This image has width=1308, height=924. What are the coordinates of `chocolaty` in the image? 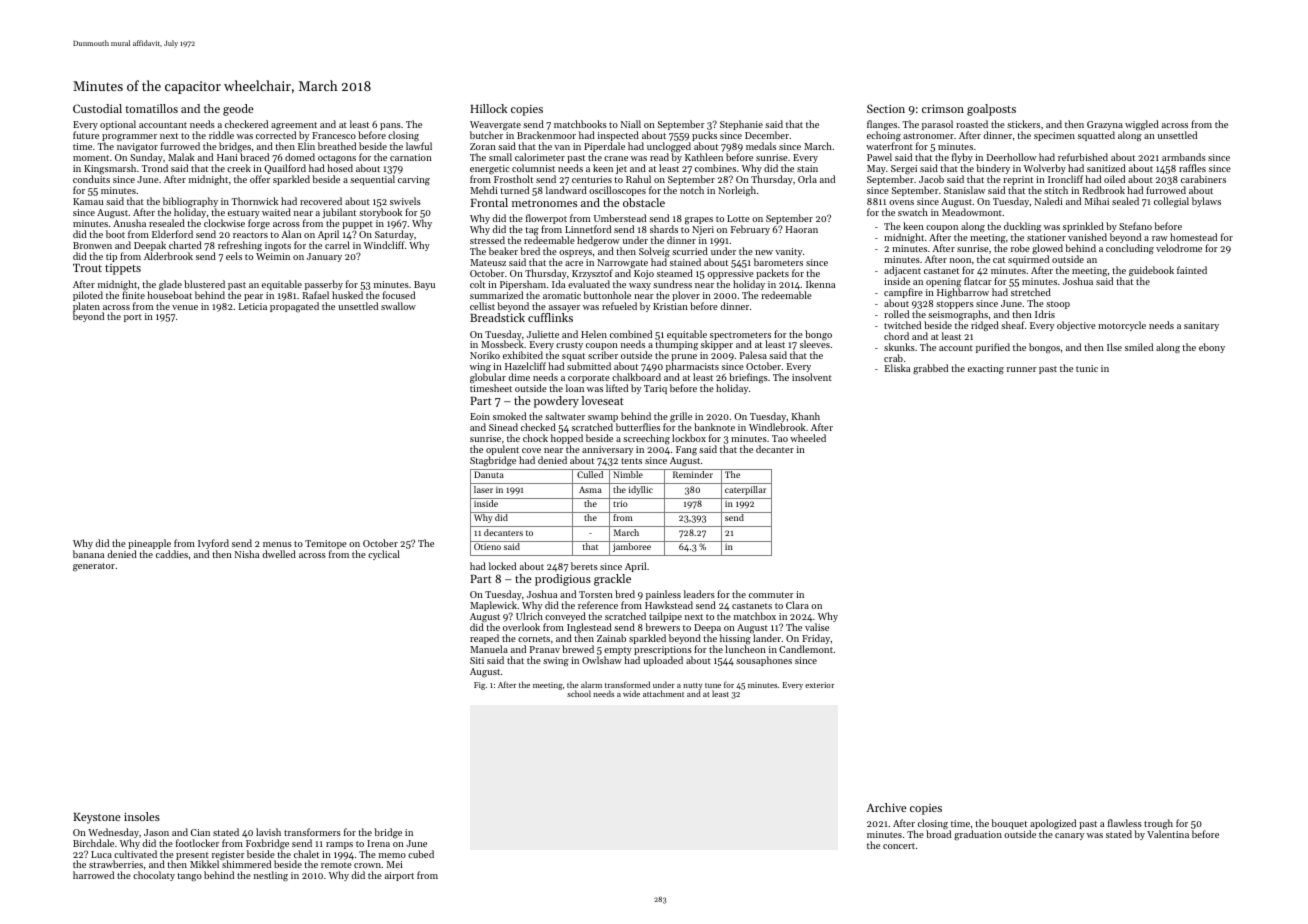 It's located at (154, 876).
